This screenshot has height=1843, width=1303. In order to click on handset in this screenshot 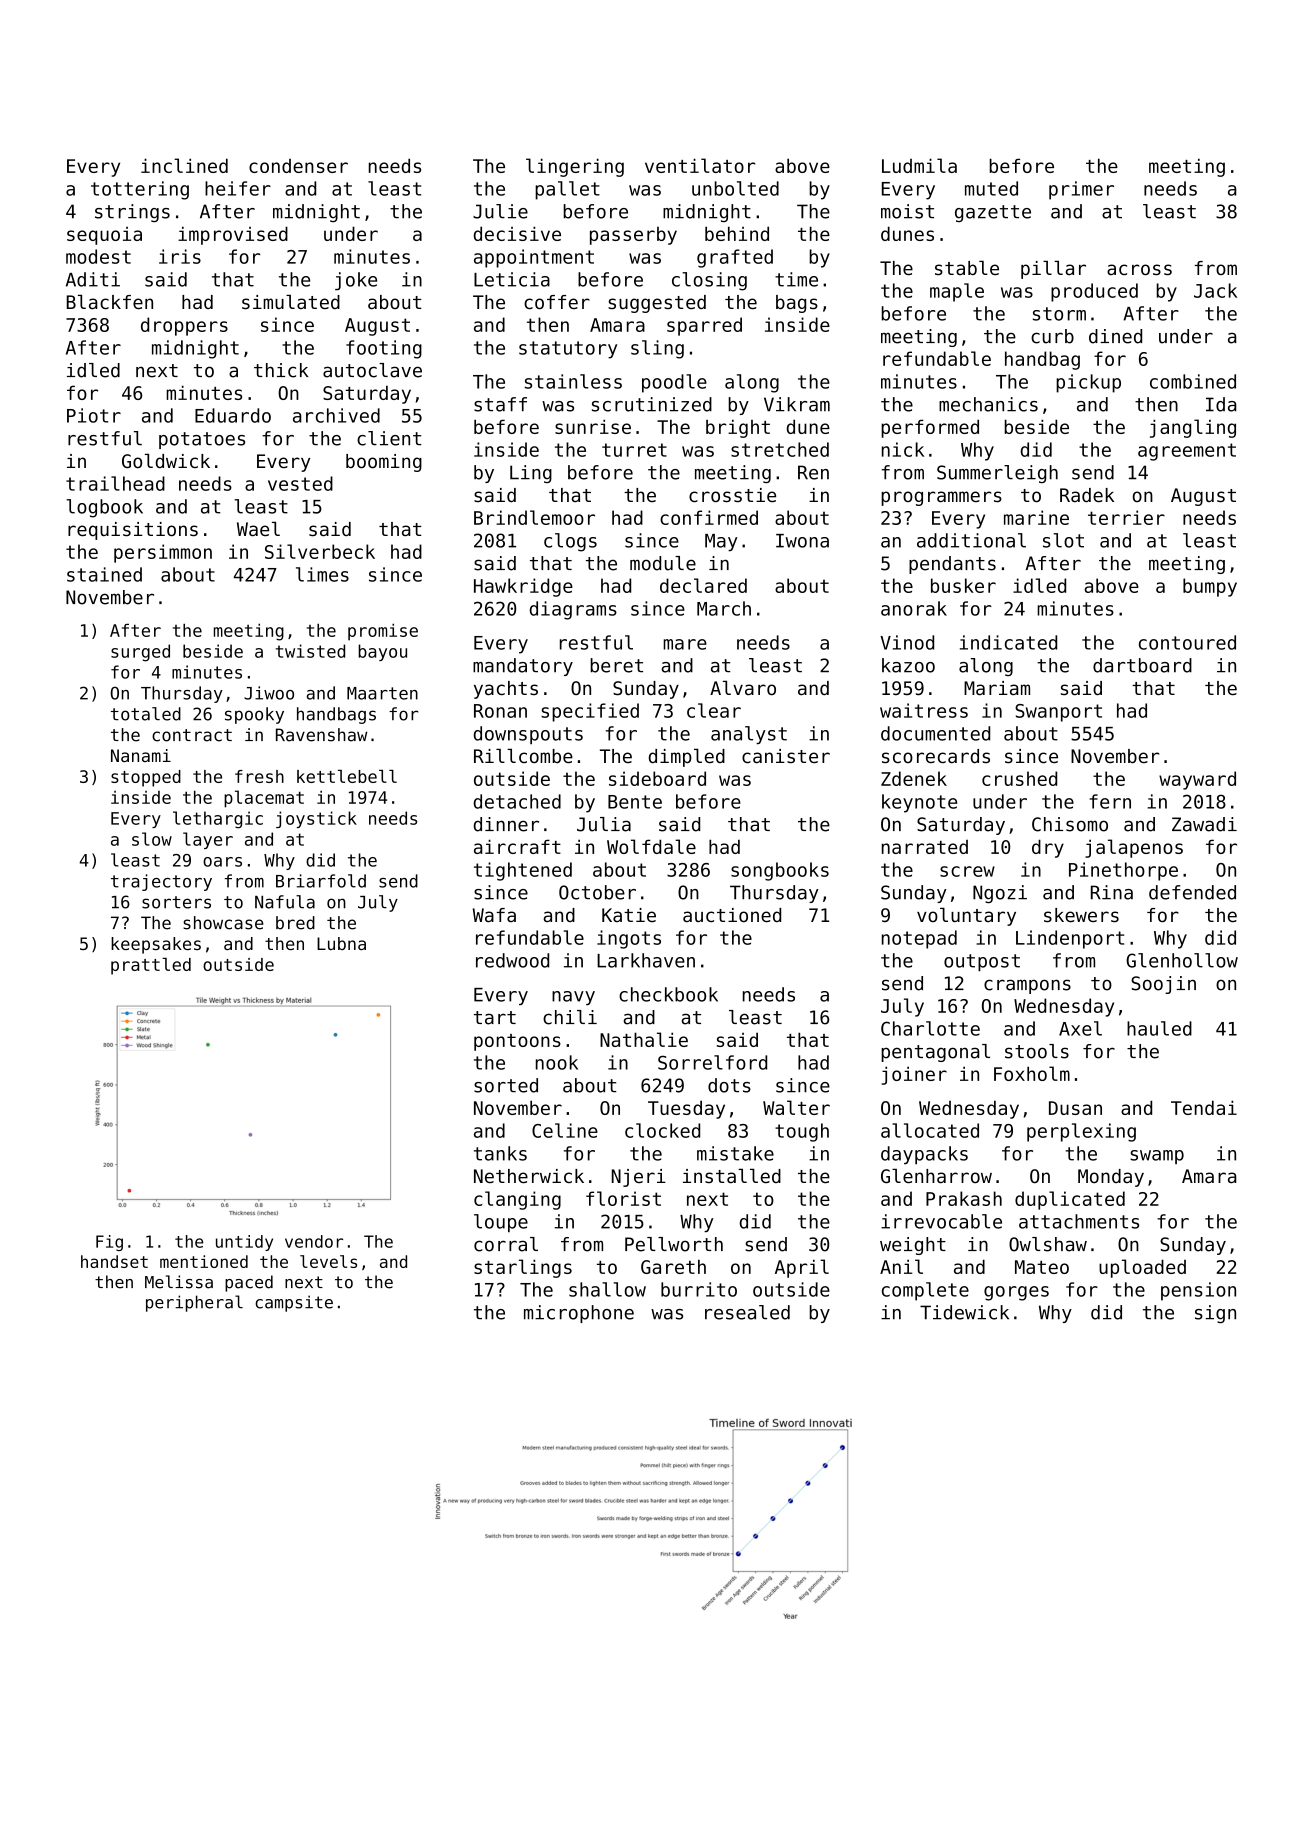, I will do `click(114, 1261)`.
